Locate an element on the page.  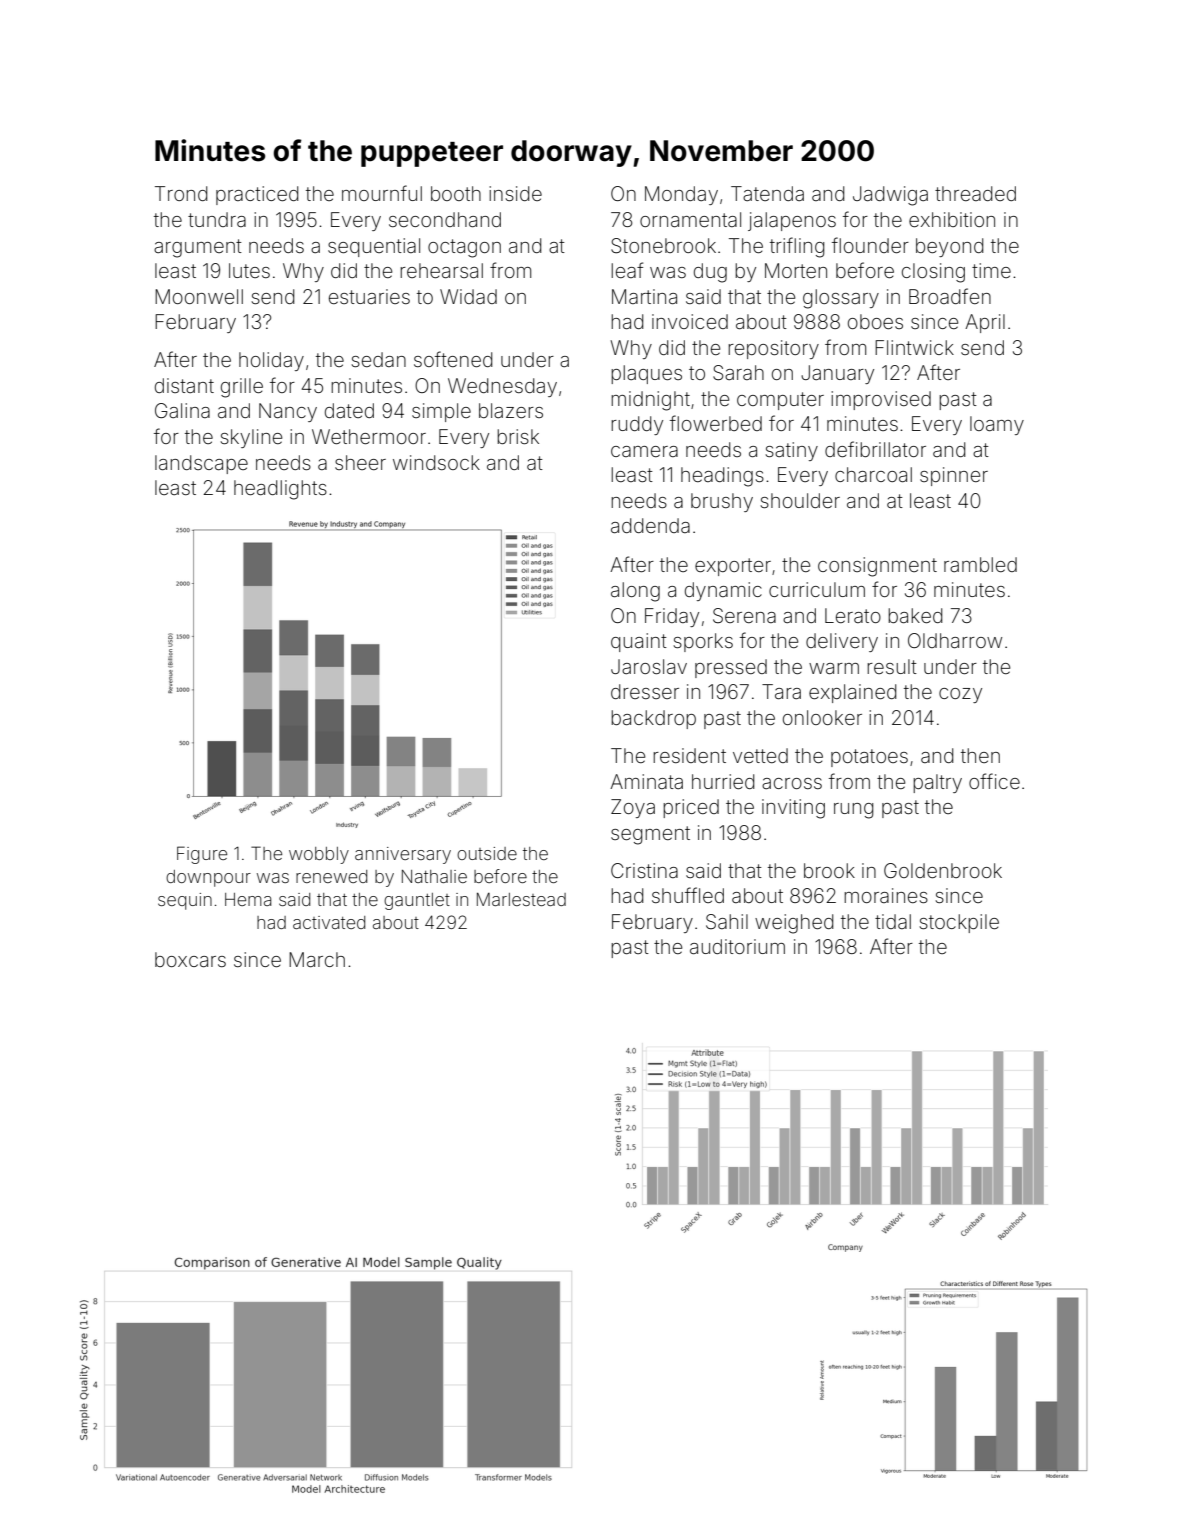
tidal is located at coordinates (893, 921).
